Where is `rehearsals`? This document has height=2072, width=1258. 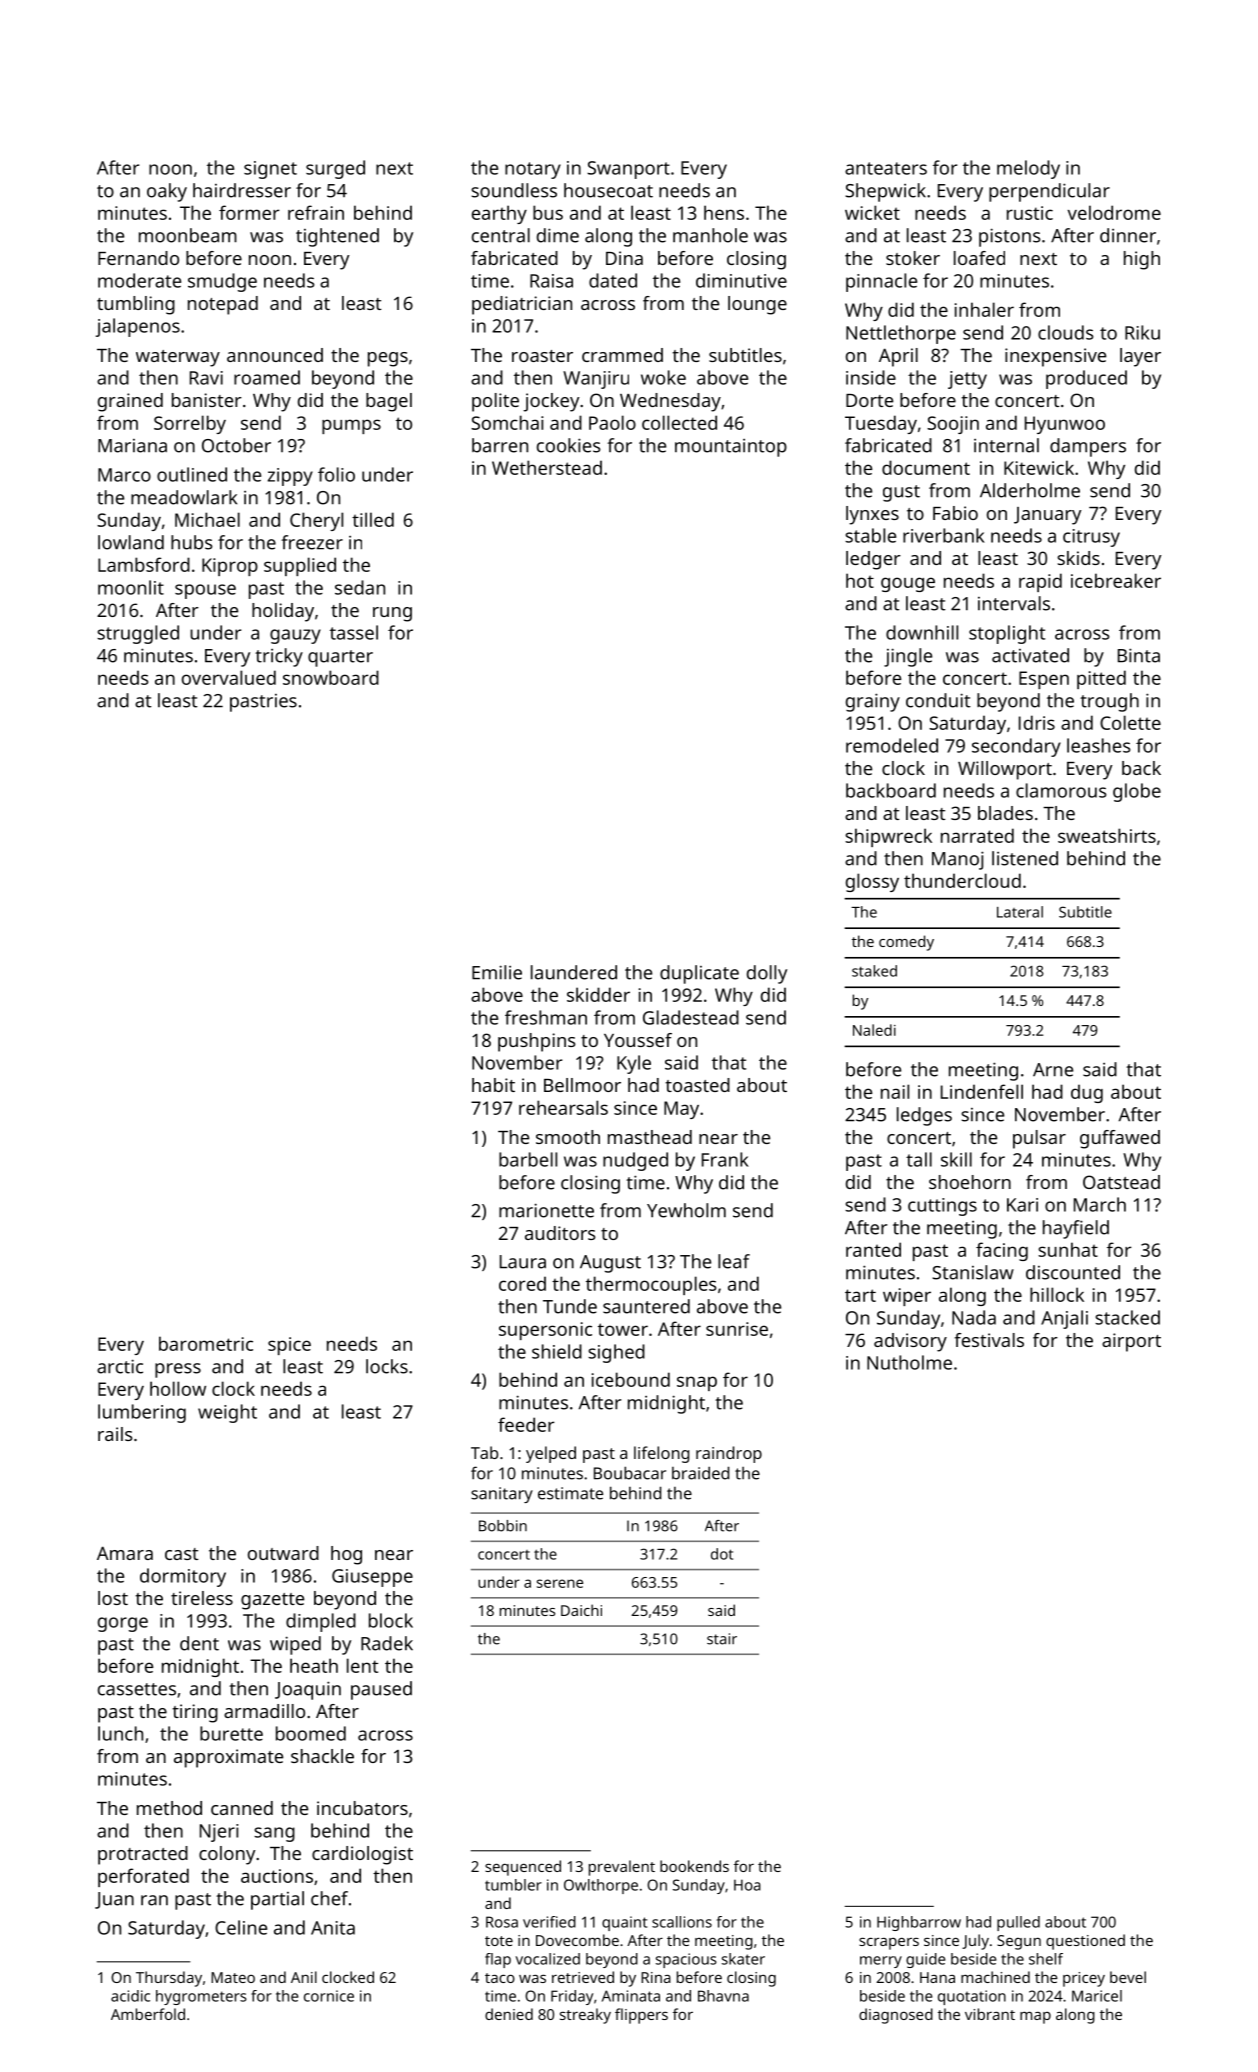
rehearsals is located at coordinates (563, 1107).
